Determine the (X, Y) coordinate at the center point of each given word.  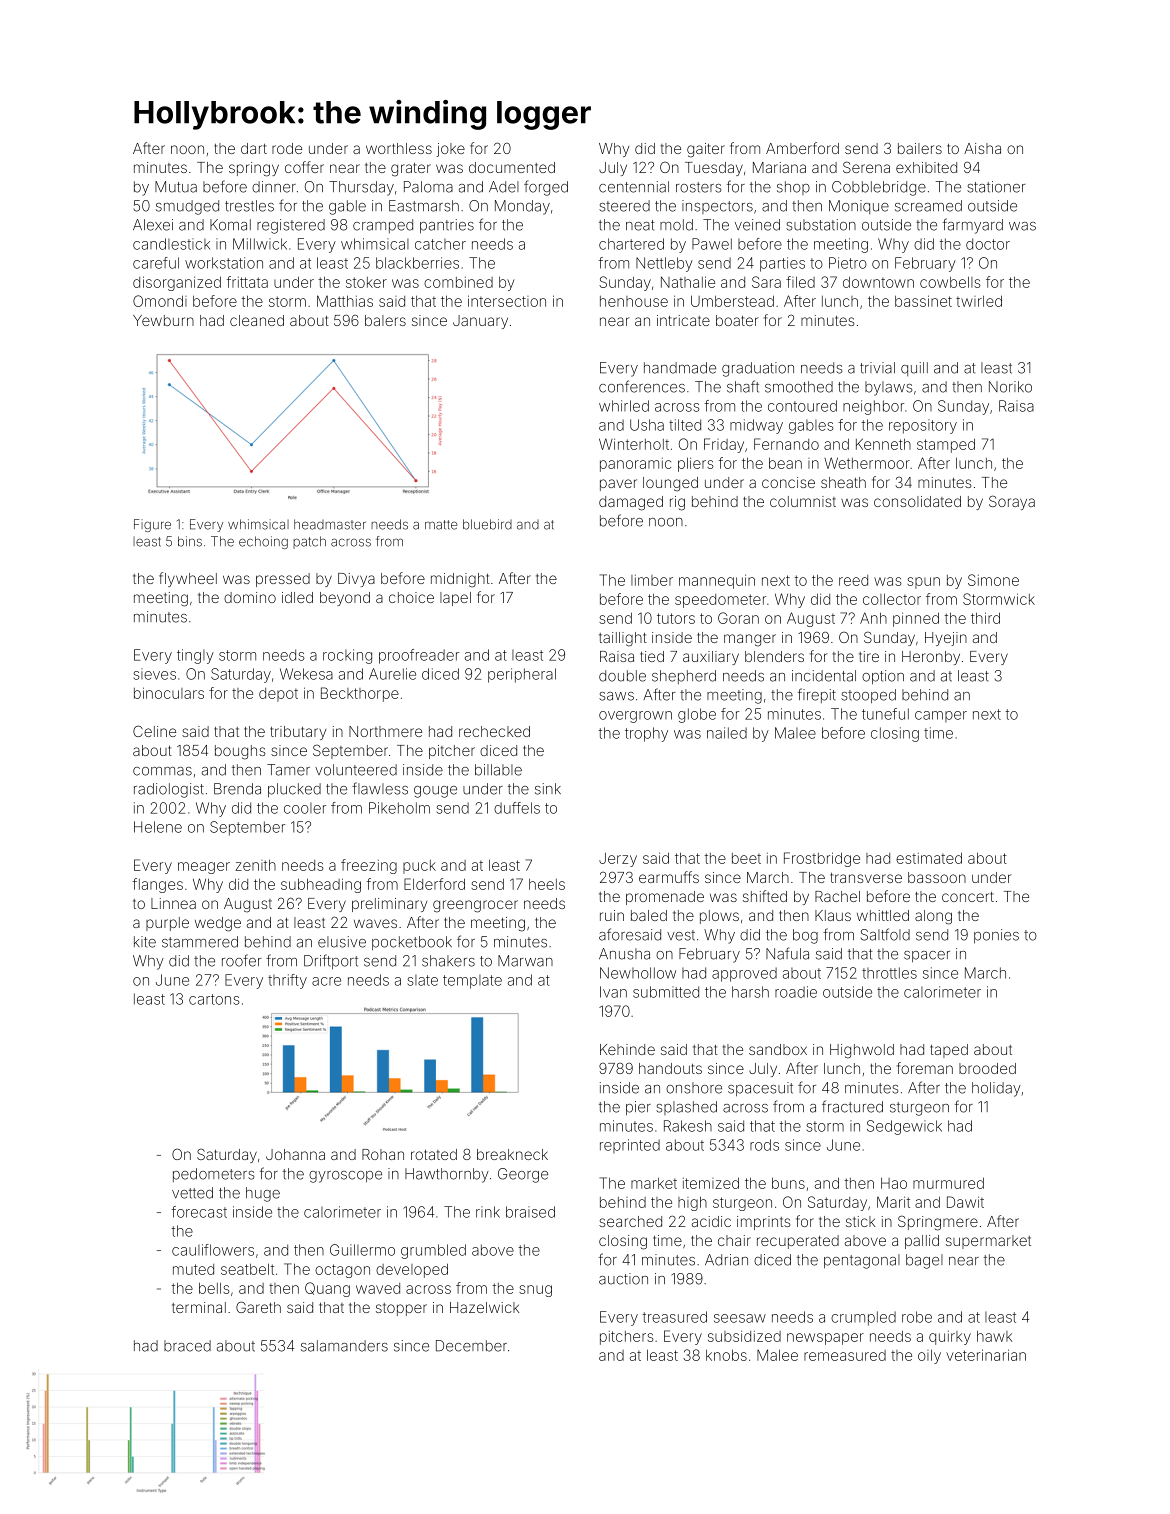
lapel (455, 599)
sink (548, 789)
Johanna (295, 1154)
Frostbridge (822, 859)
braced (187, 1346)
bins (190, 541)
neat (640, 225)
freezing (369, 866)
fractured (852, 1106)
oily (929, 1356)
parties (782, 264)
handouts (670, 1068)
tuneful (885, 714)
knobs (726, 1355)
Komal (230, 225)
